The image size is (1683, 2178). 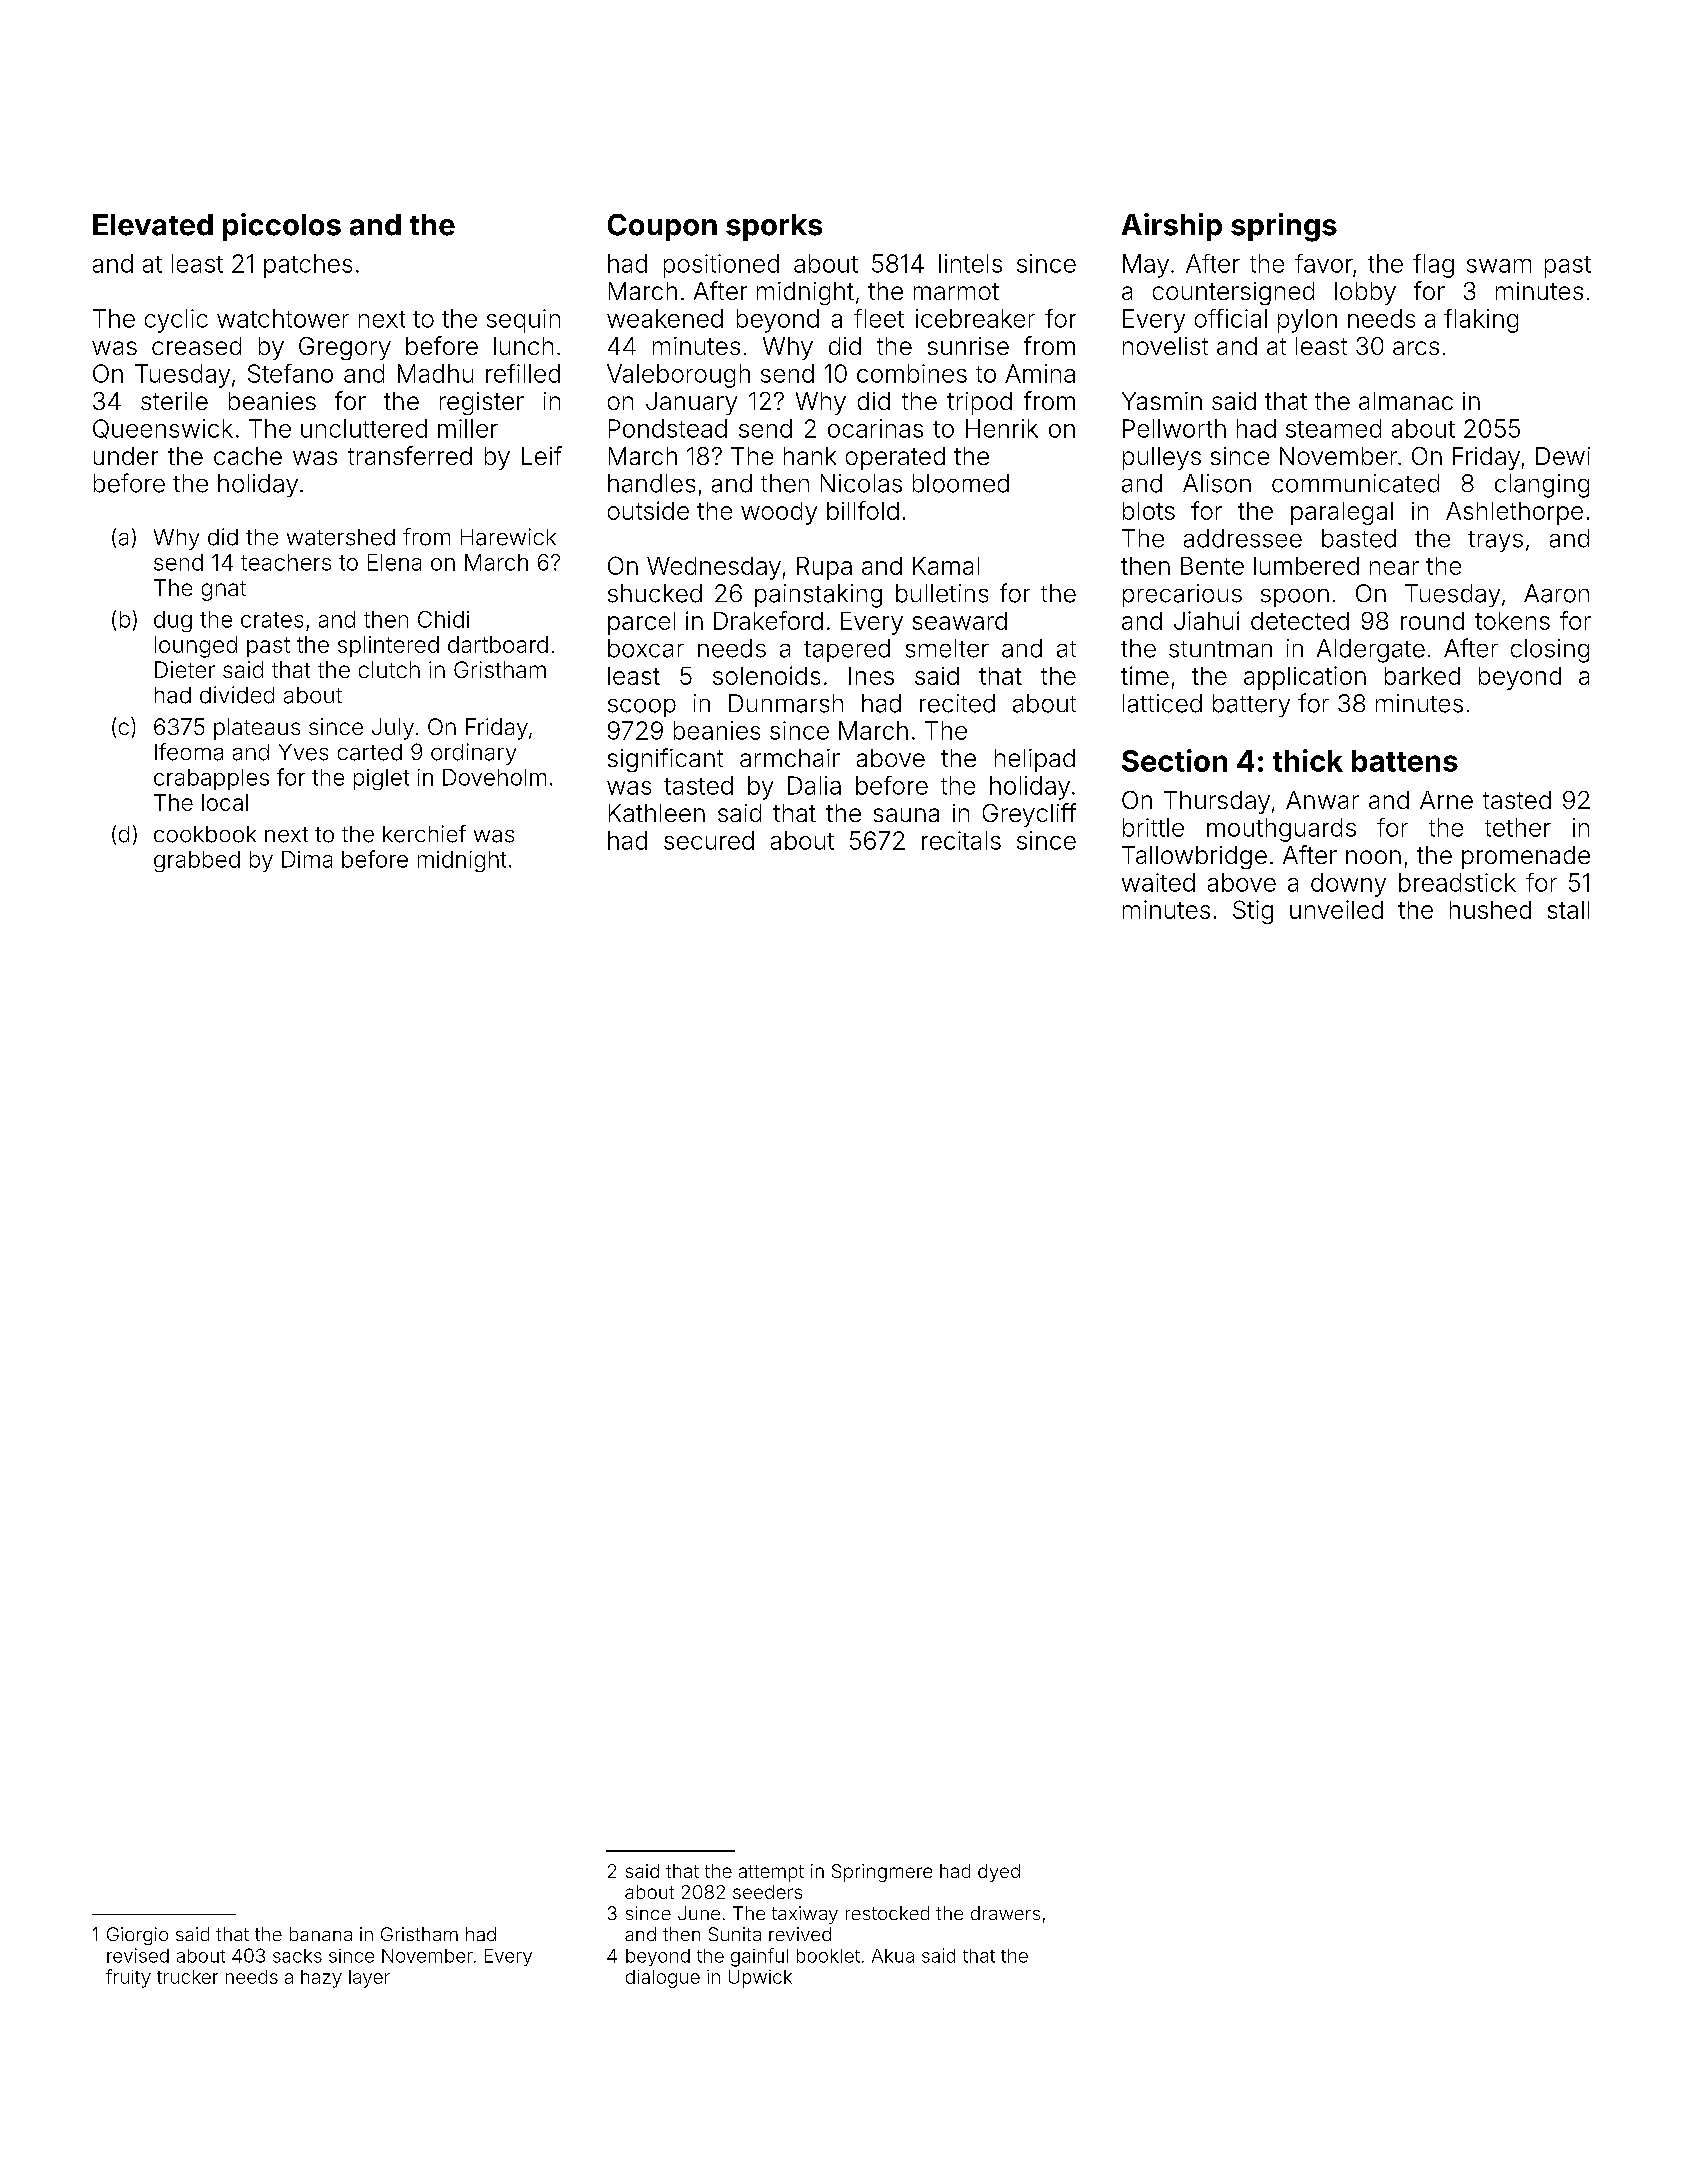 I want to click on dyed, so click(x=999, y=1873).
